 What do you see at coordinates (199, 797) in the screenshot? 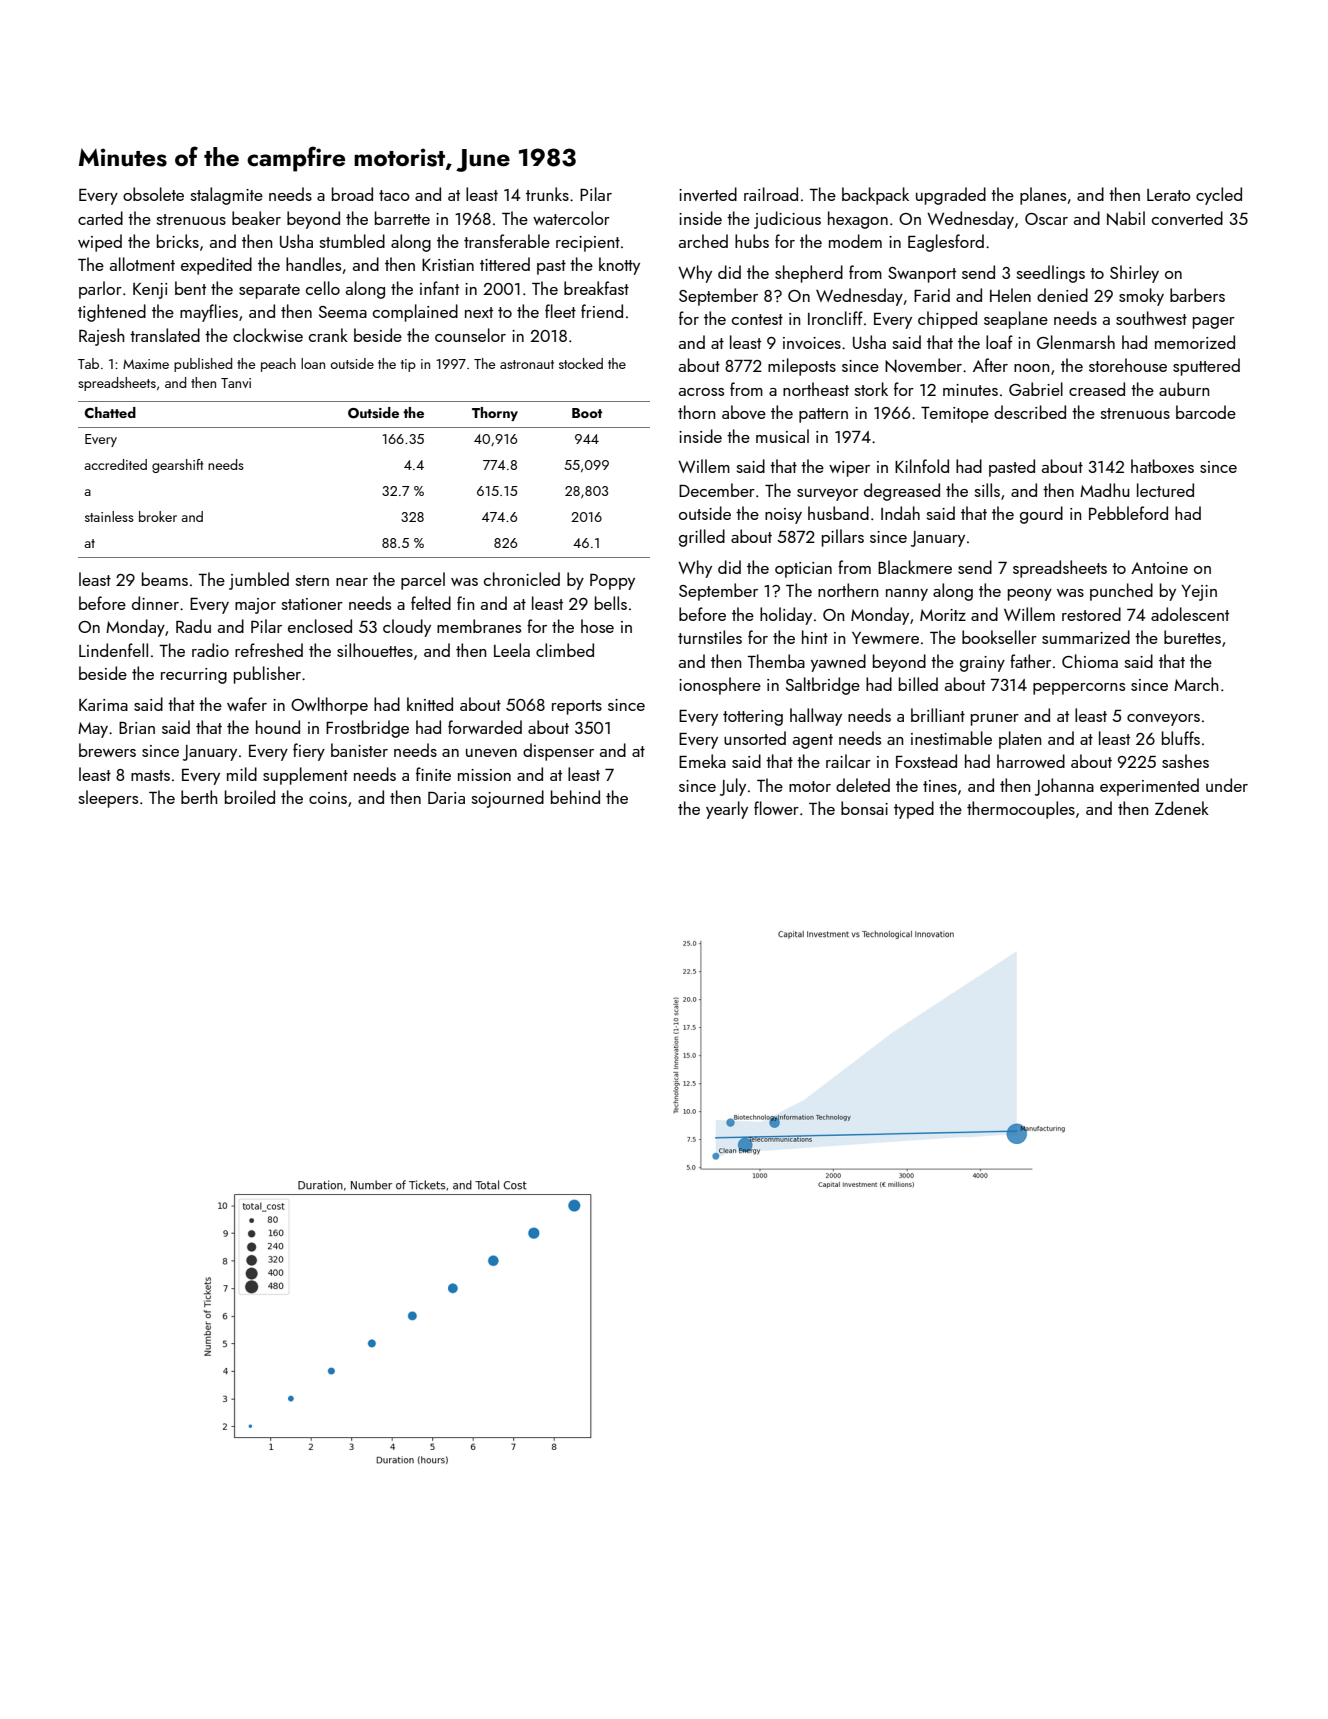
I see `berth` at bounding box center [199, 797].
